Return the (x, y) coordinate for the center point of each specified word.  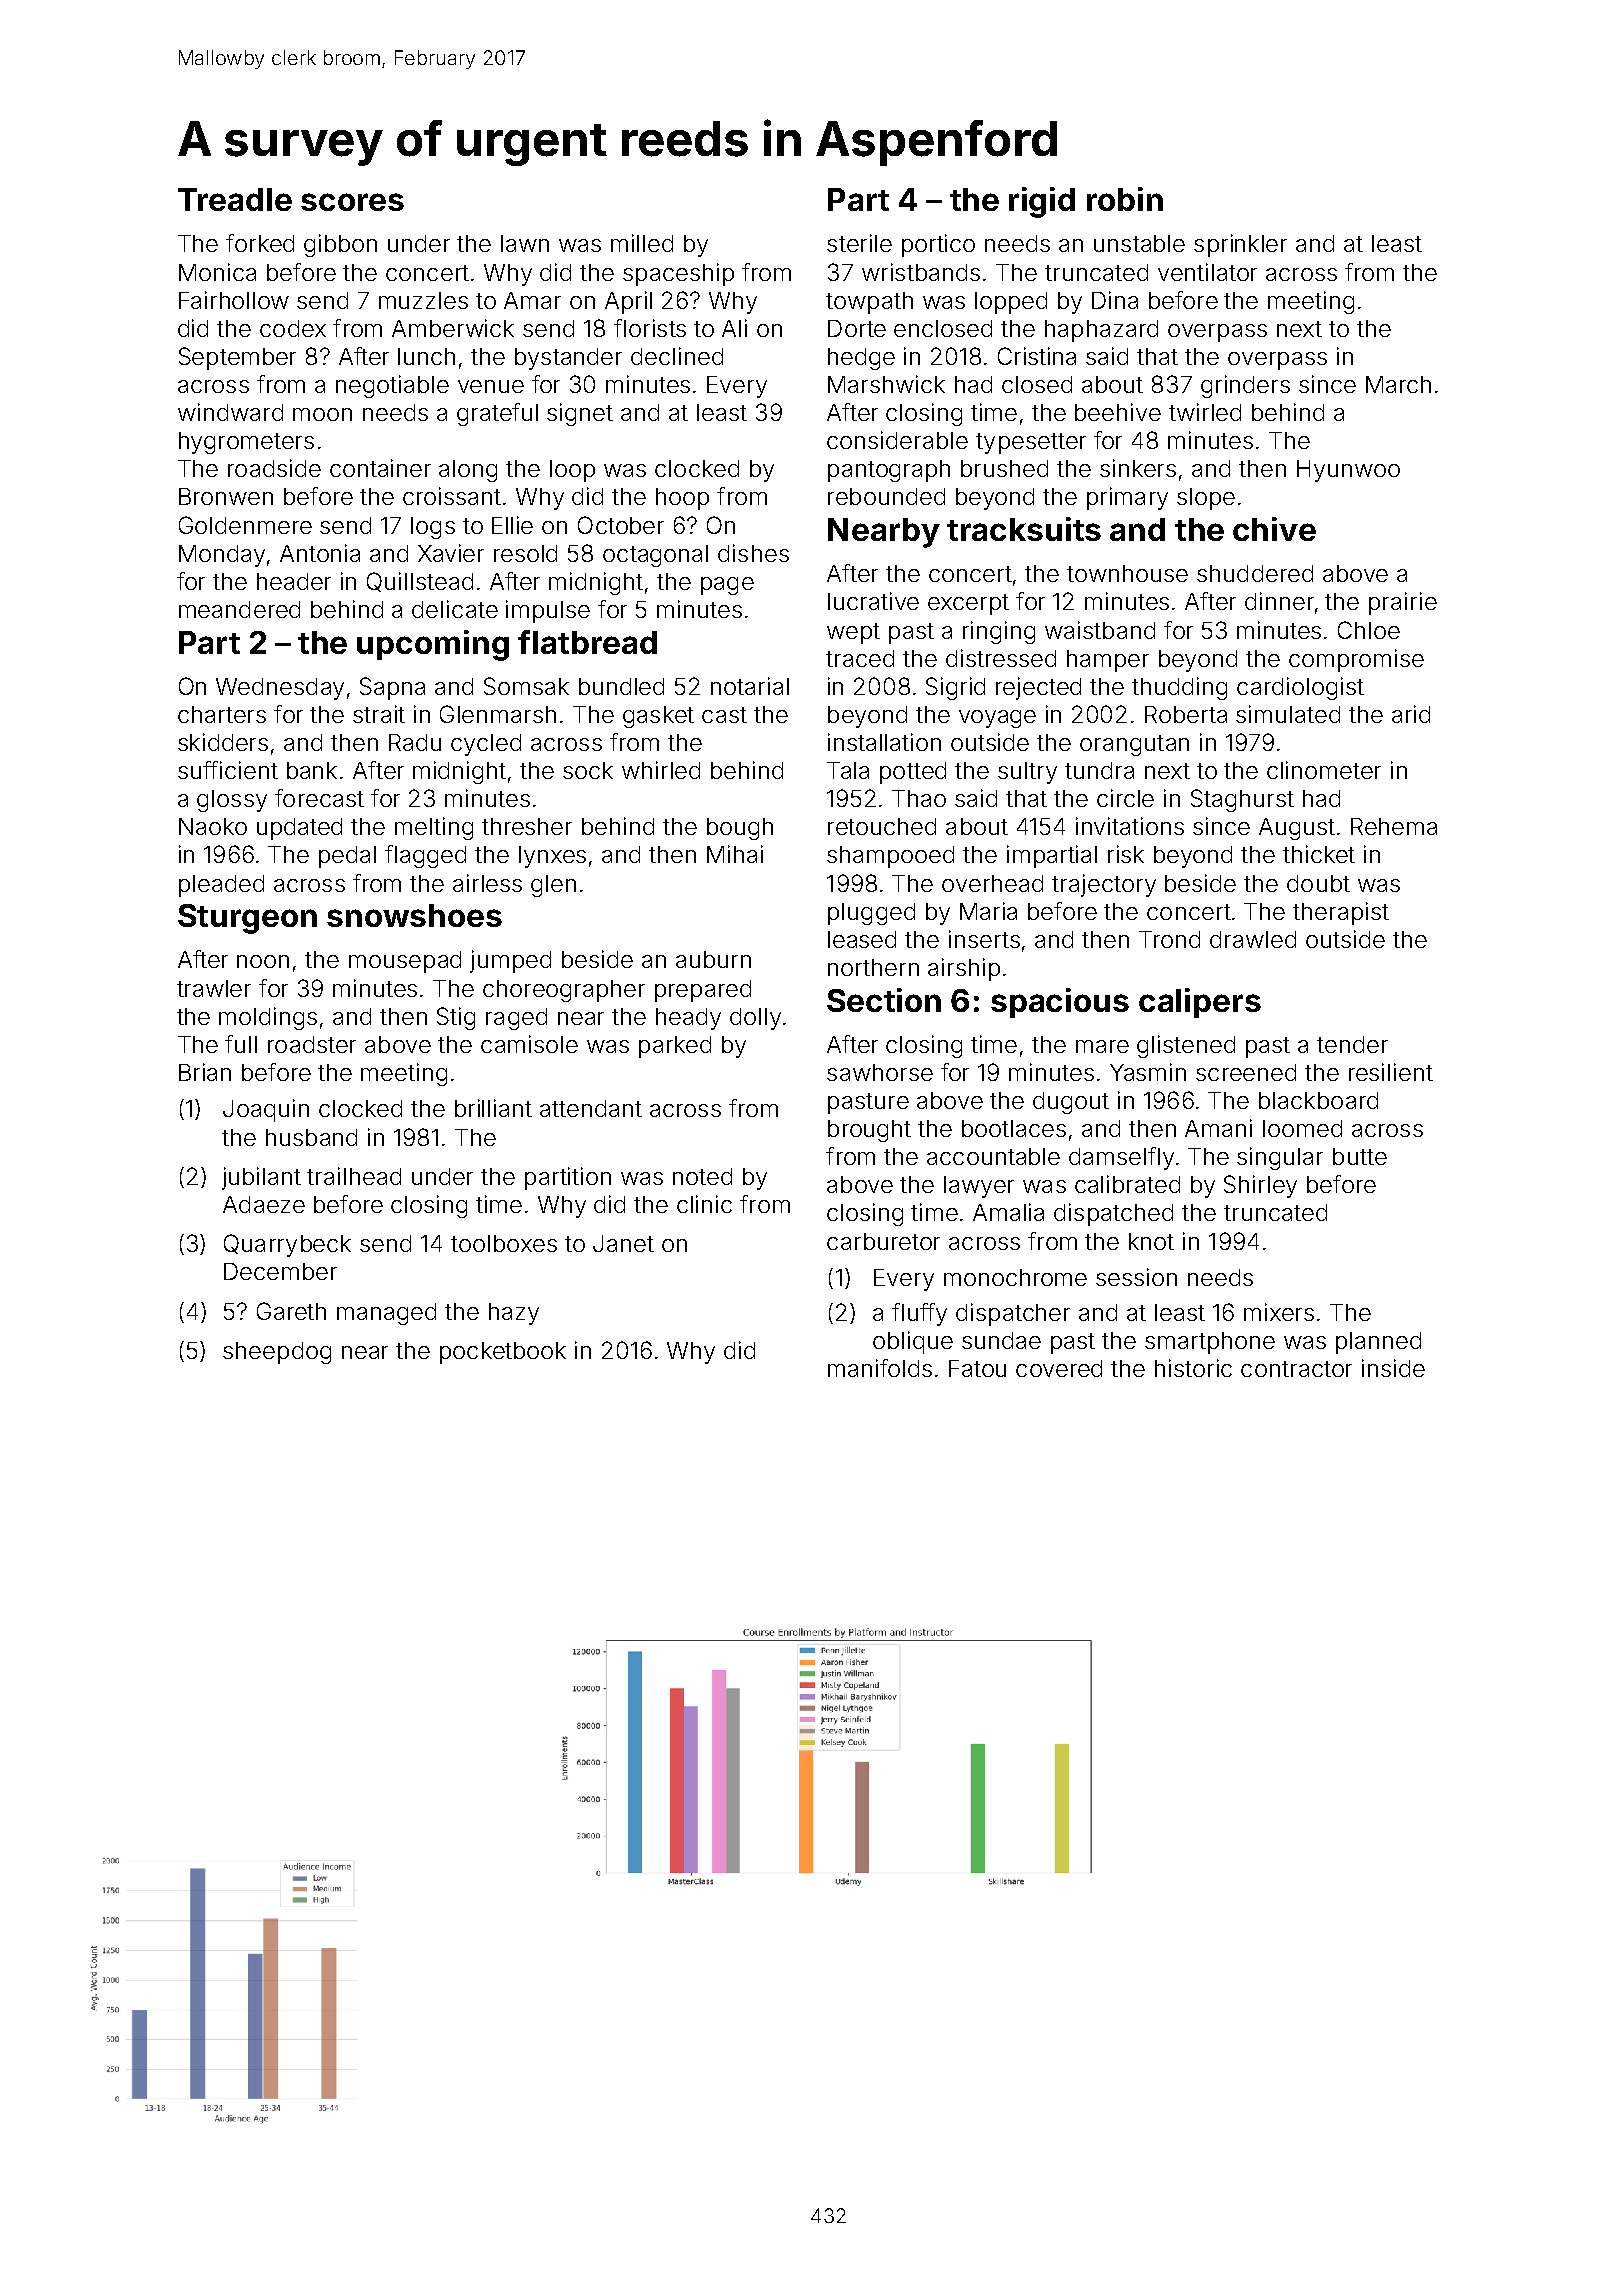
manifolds (880, 1368)
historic (1193, 1368)
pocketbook (503, 1353)
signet (580, 414)
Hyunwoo (1348, 471)
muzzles (423, 300)
